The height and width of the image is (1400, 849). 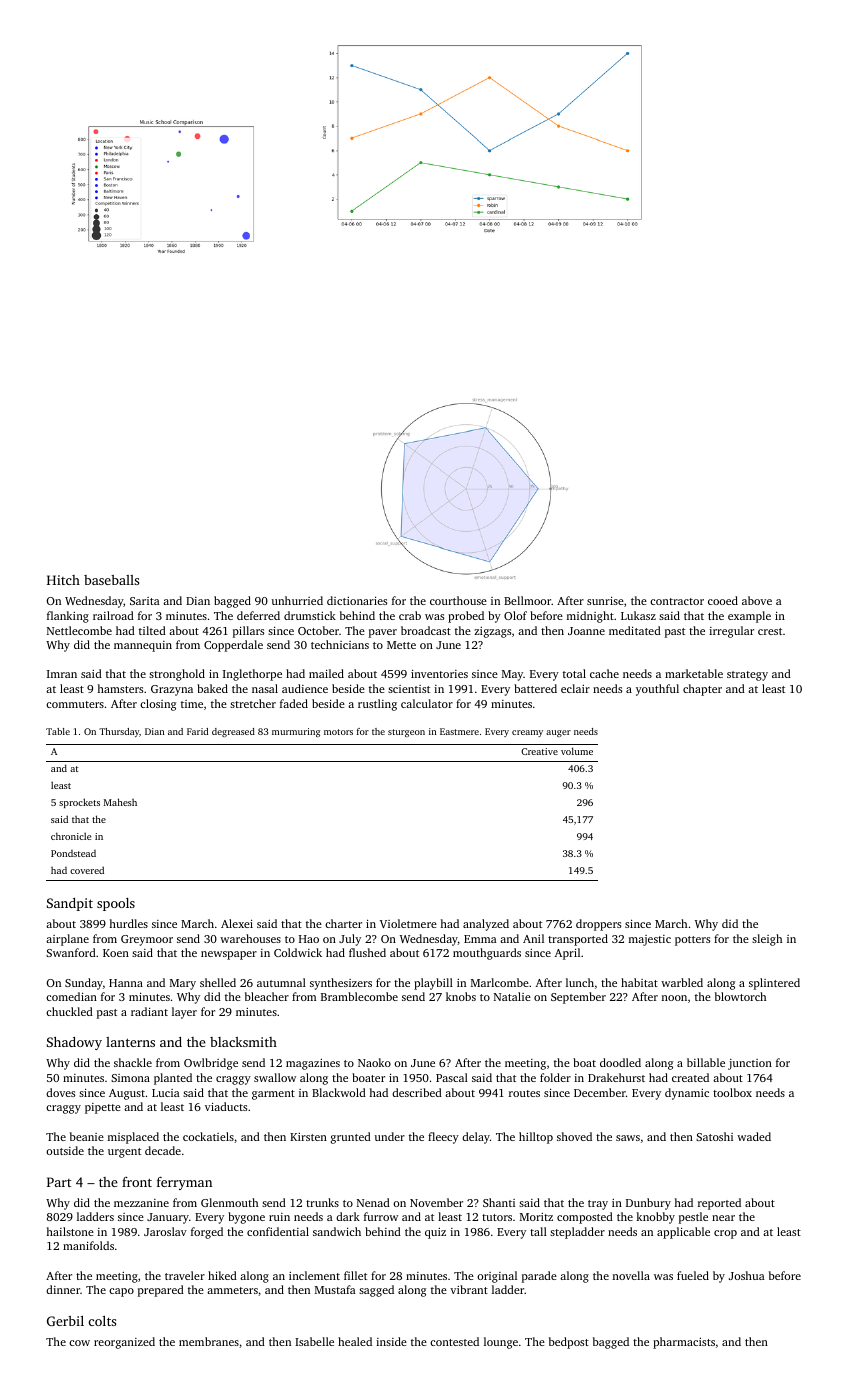 What do you see at coordinates (577, 751) in the image?
I see `volume` at bounding box center [577, 751].
